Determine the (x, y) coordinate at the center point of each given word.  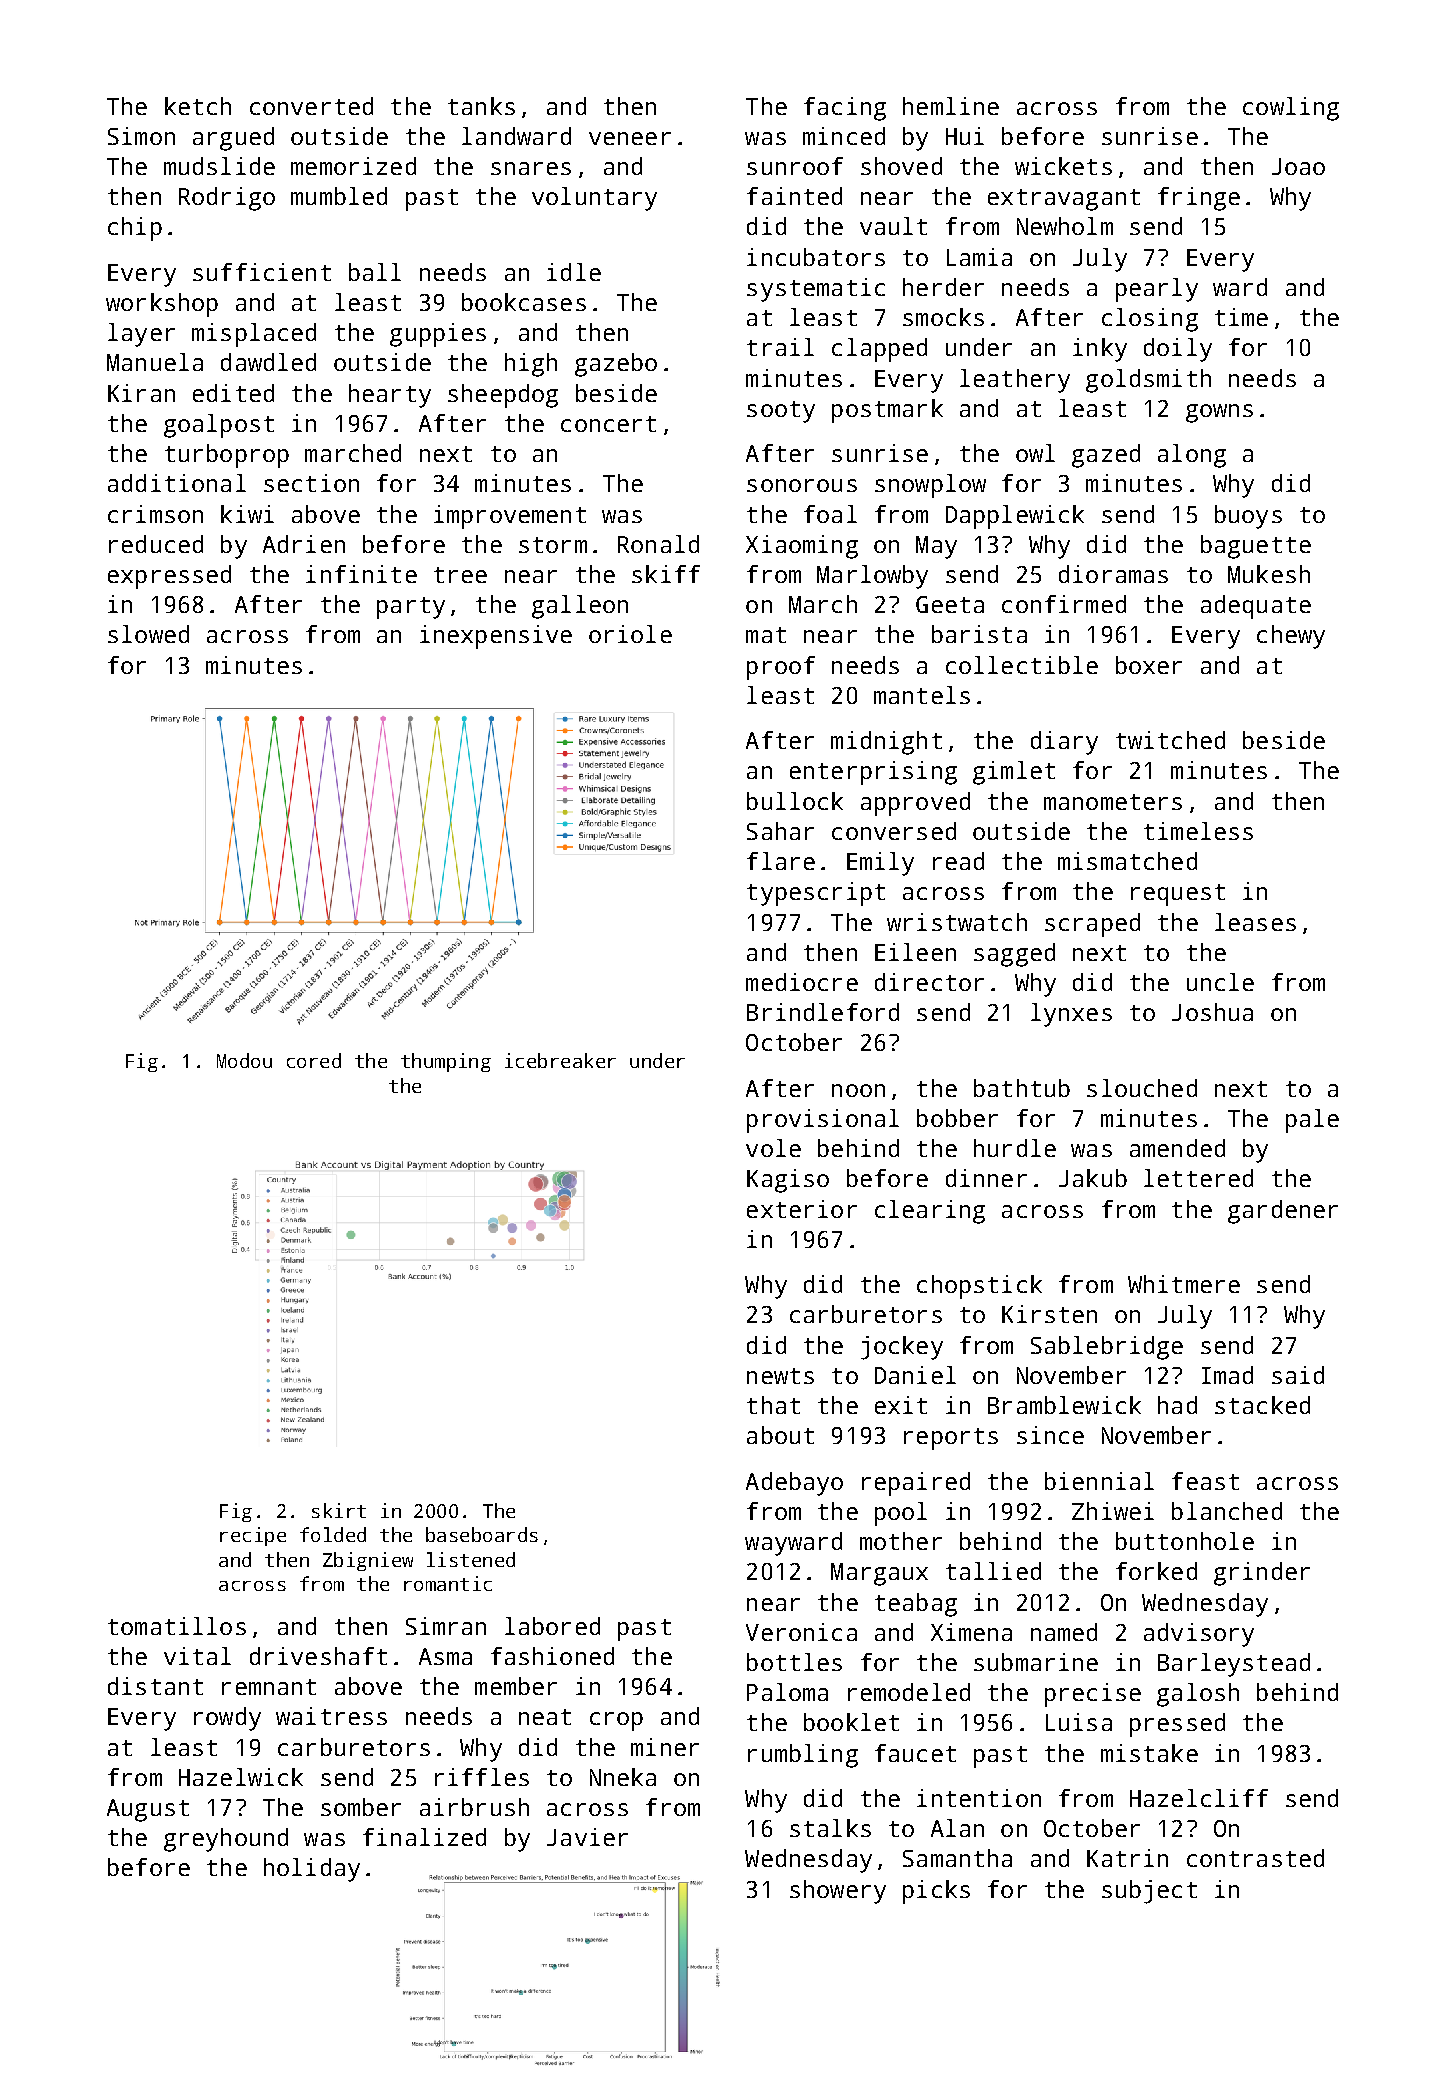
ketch (198, 106)
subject (1149, 1892)
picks (936, 1892)
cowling (1291, 109)
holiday (312, 1870)
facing (845, 109)
